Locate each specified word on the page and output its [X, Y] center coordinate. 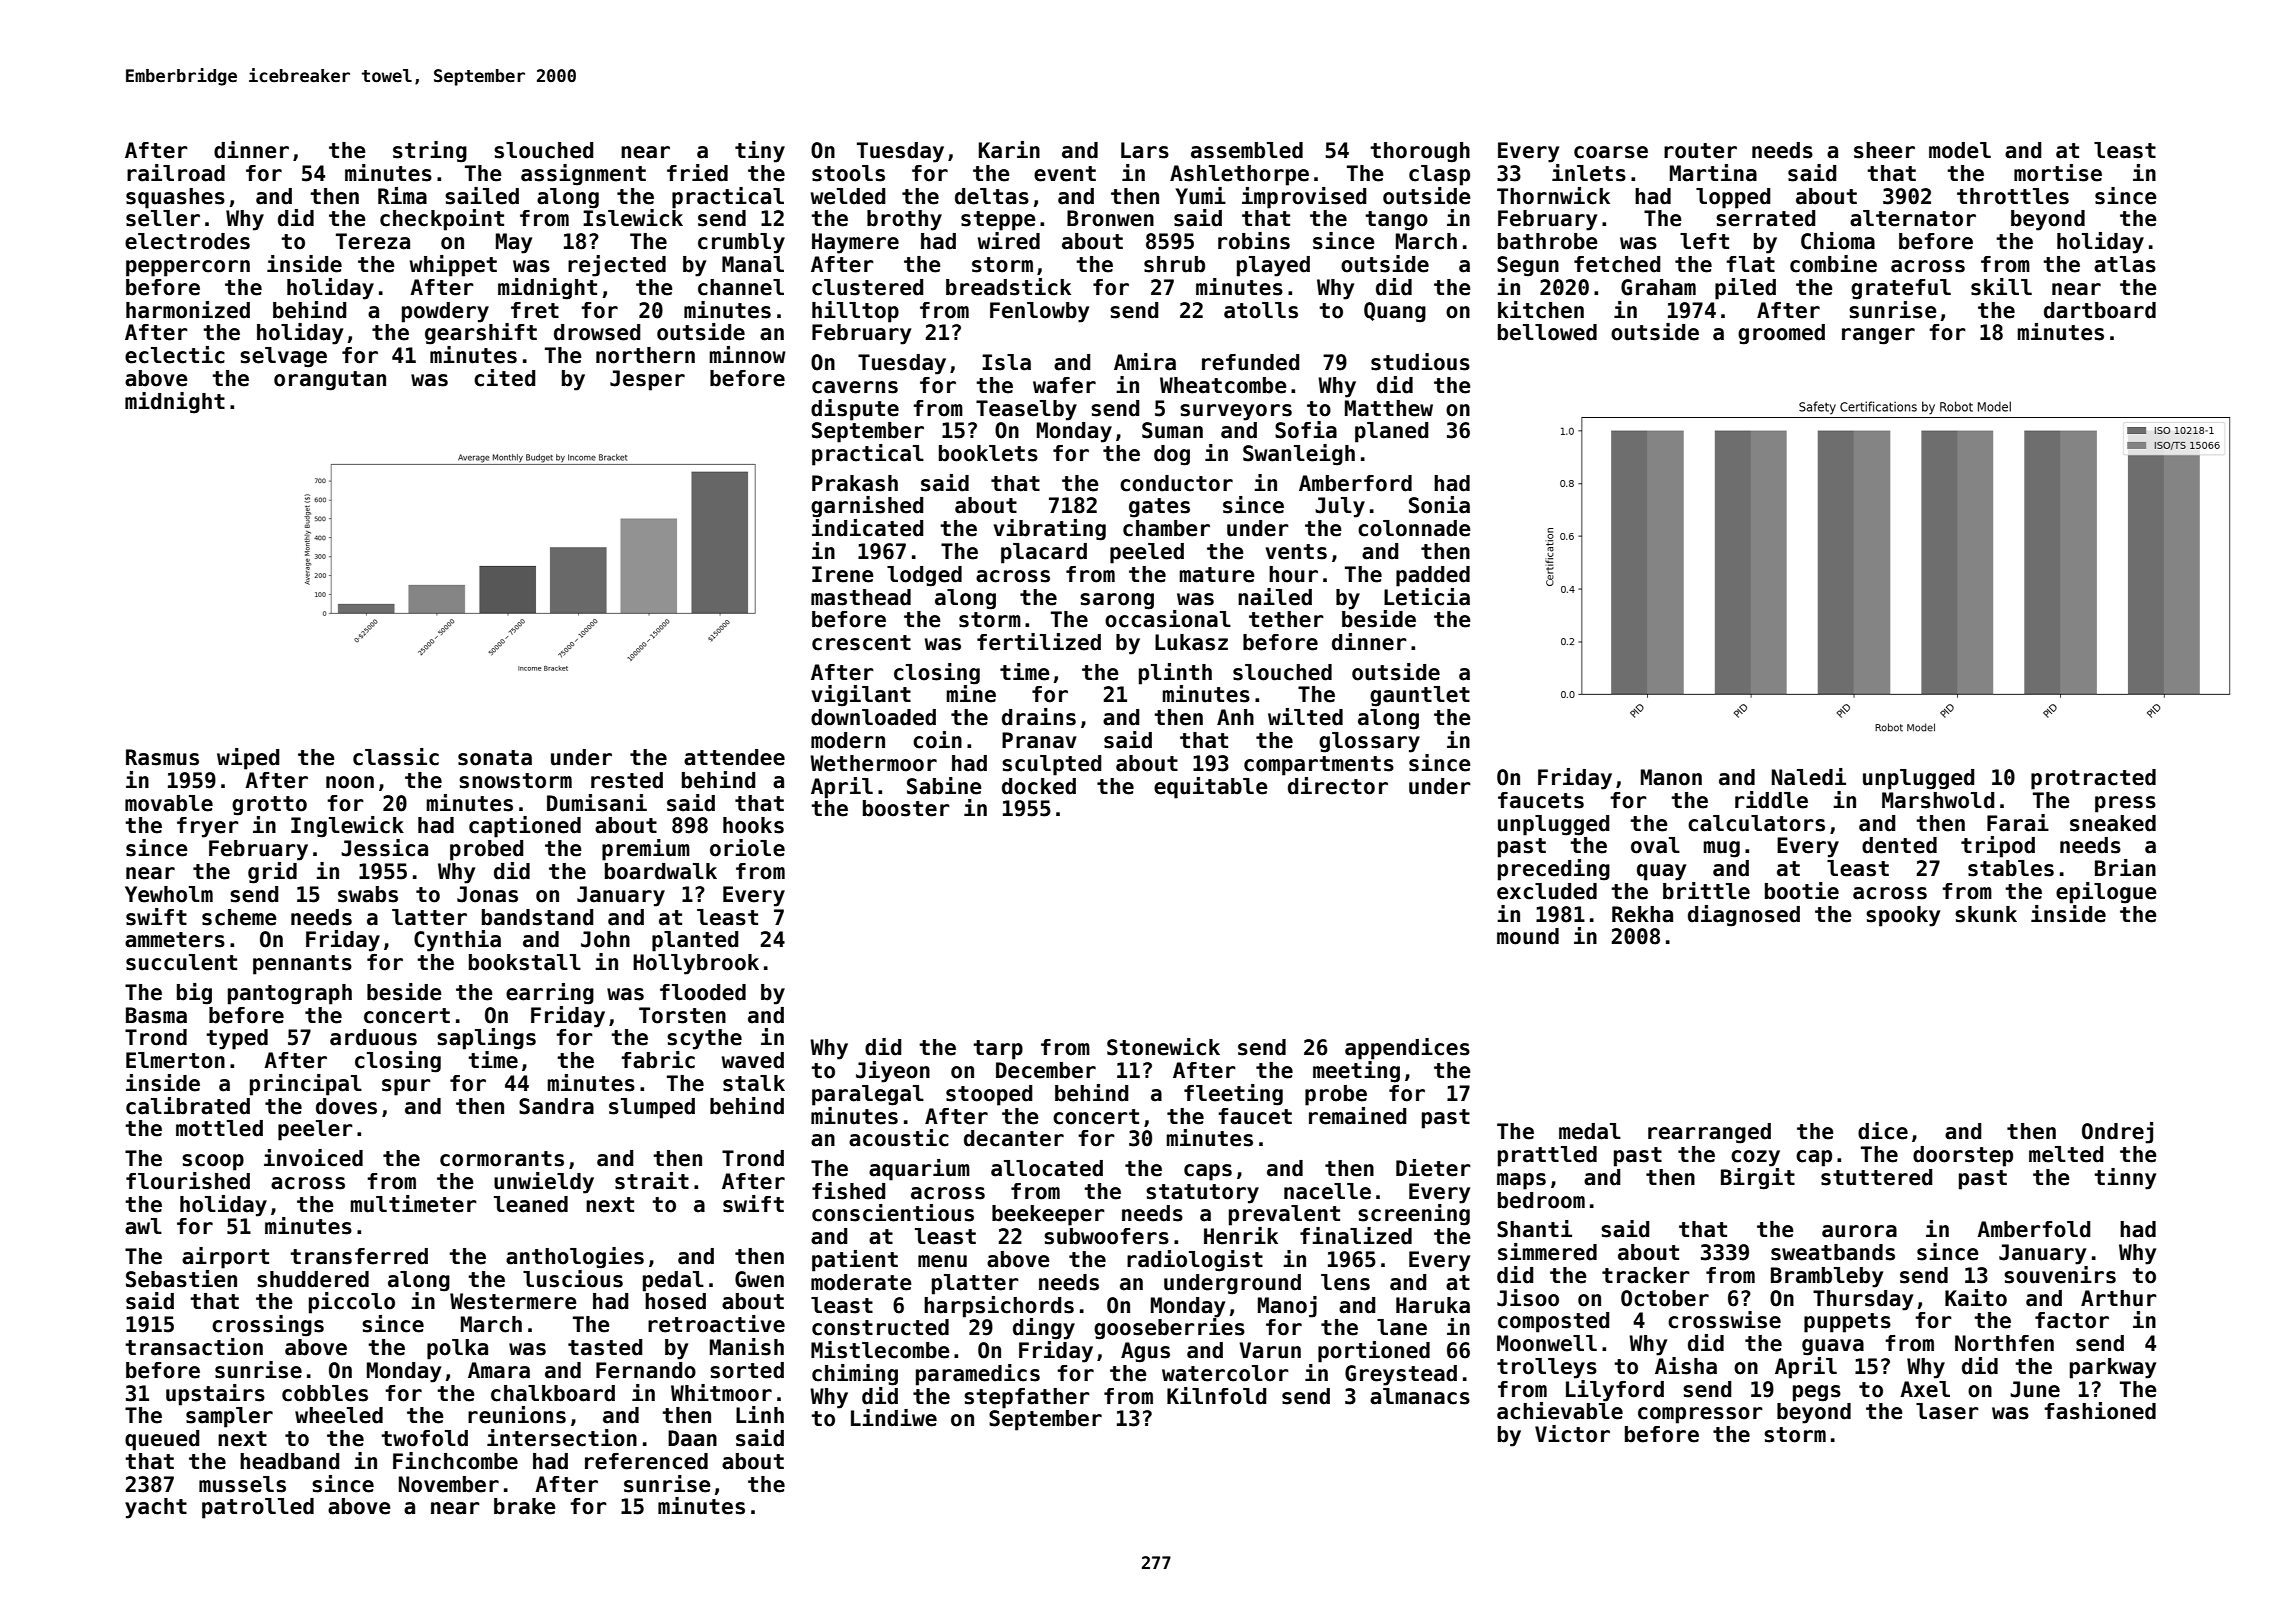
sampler [229, 1417]
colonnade [1414, 528]
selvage [283, 357]
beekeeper [1048, 1215]
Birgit [1758, 1179]
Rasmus [162, 757]
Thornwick [1553, 196]
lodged [924, 576]
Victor [1572, 1434]
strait [652, 1181]
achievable [1560, 1411]
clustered [867, 287]
